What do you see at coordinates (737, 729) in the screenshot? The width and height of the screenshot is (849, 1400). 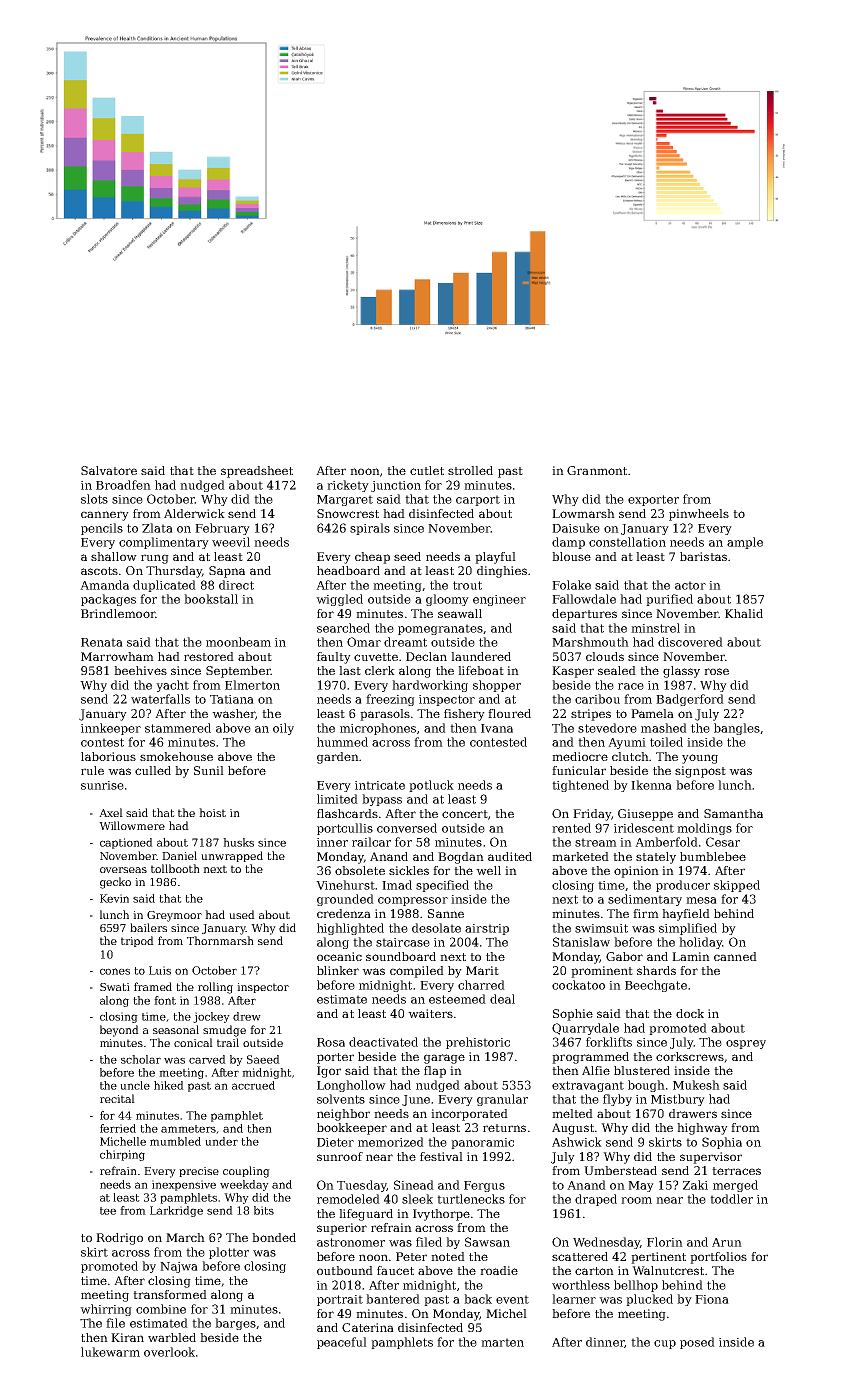 I see `bangles` at bounding box center [737, 729].
